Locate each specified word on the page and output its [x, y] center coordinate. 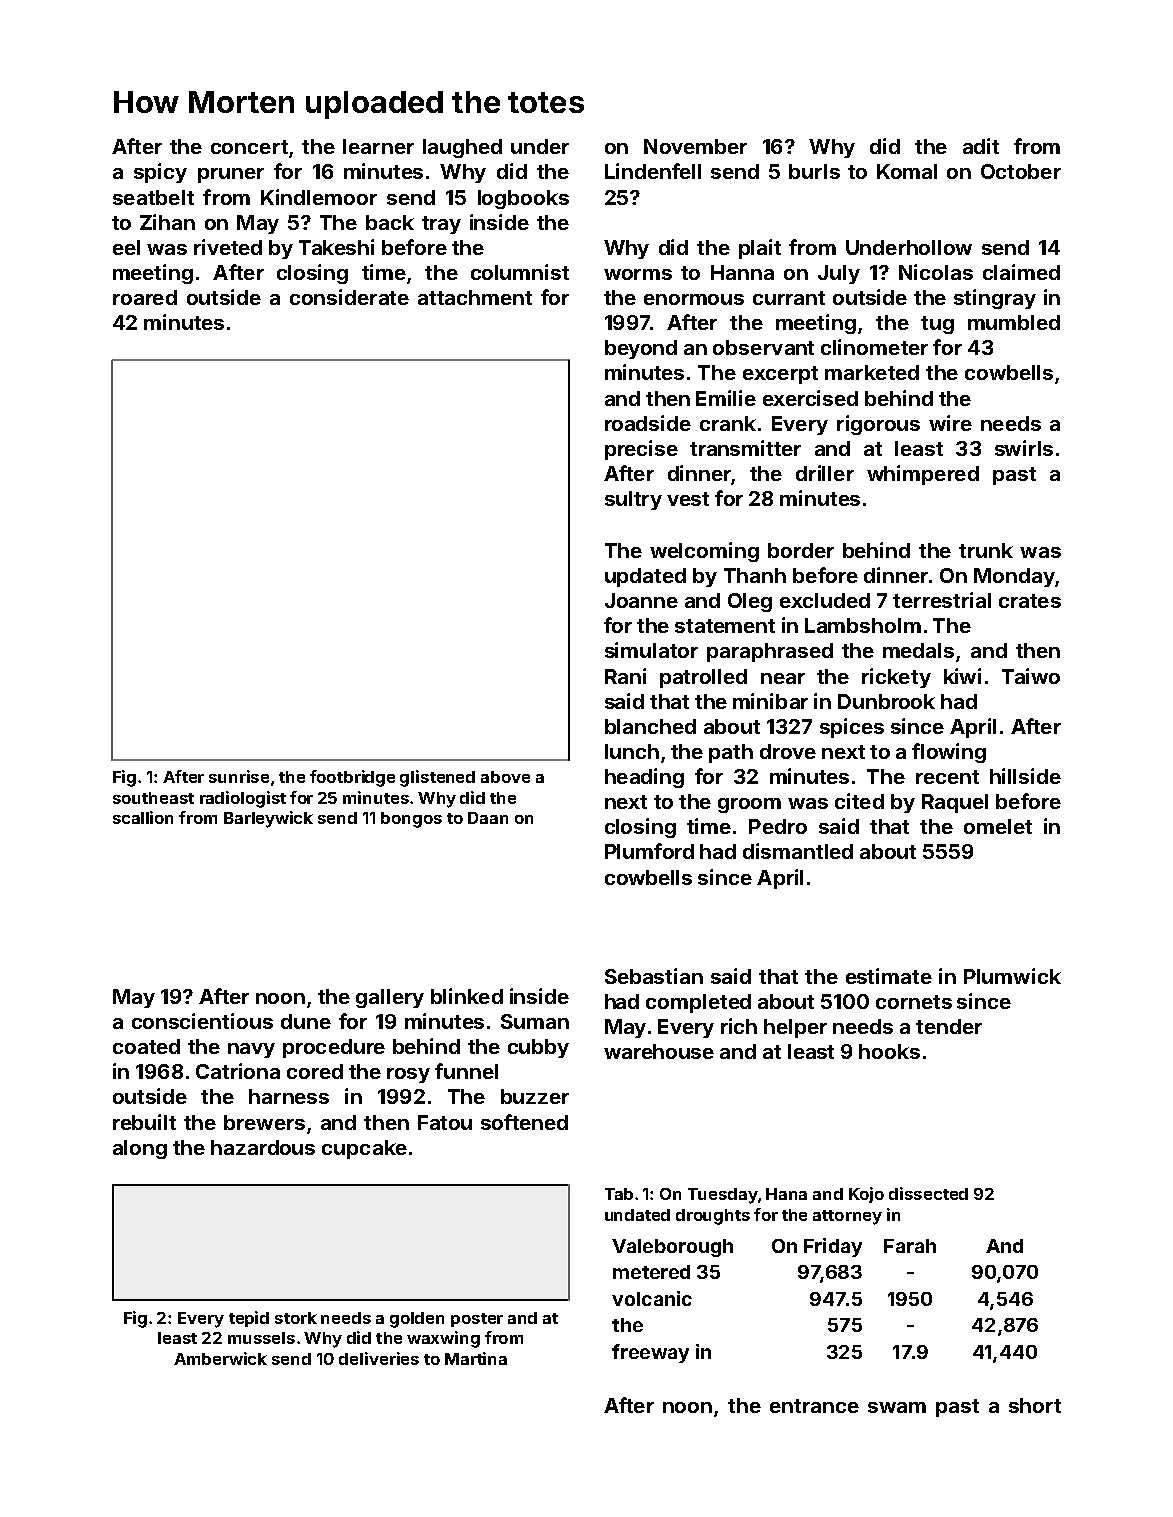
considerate [349, 297]
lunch [632, 751]
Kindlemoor [319, 197]
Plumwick [1012, 976]
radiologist [243, 799]
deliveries [379, 1358]
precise [641, 450]
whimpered [923, 475]
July [839, 274]
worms [638, 274]
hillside [1025, 776]
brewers [264, 1122]
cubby [538, 1048]
